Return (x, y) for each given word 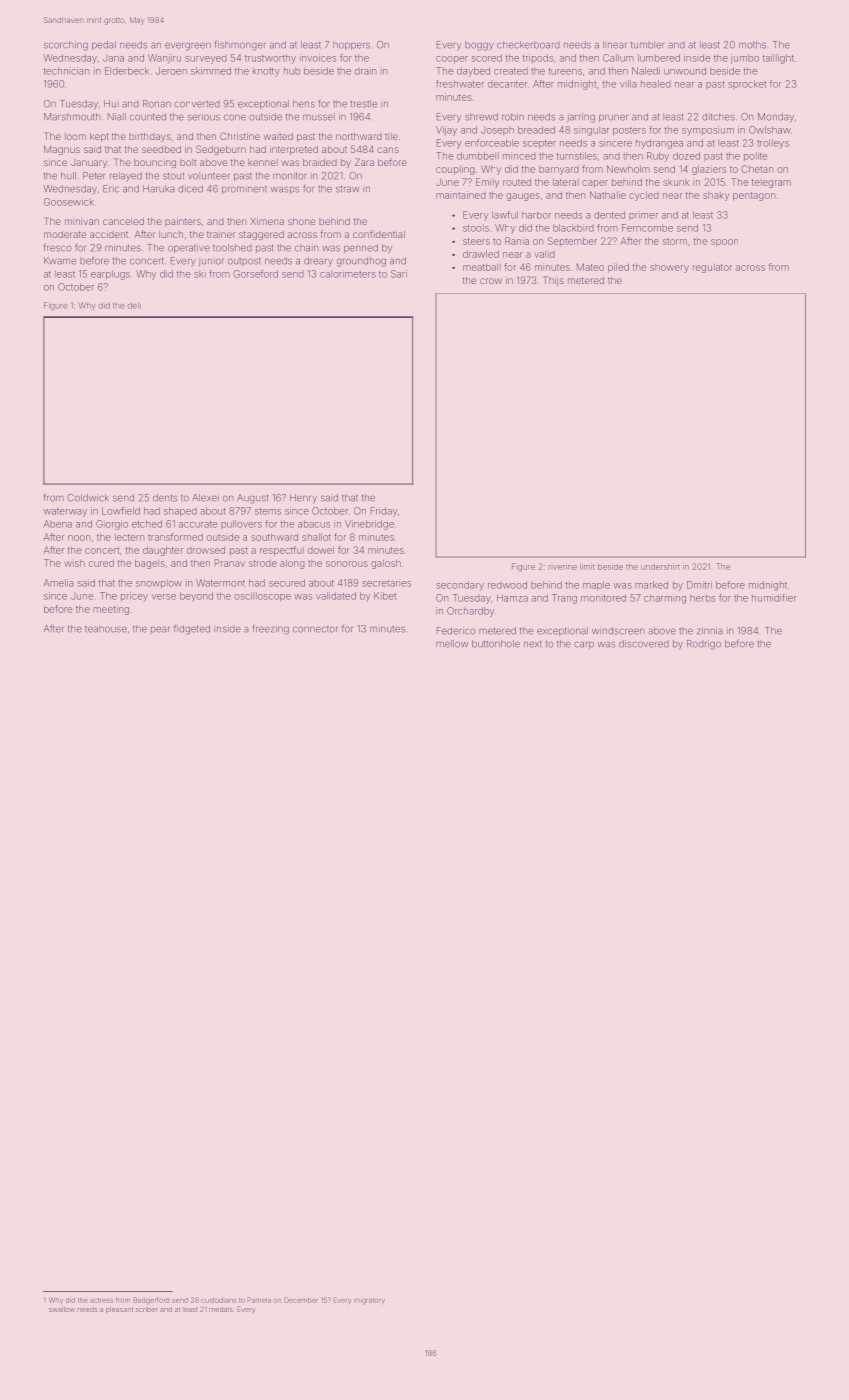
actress (101, 1300)
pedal (104, 45)
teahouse (106, 629)
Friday (384, 512)
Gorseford (255, 274)
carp (584, 645)
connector (315, 629)
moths (752, 45)
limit (587, 567)
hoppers (351, 45)
